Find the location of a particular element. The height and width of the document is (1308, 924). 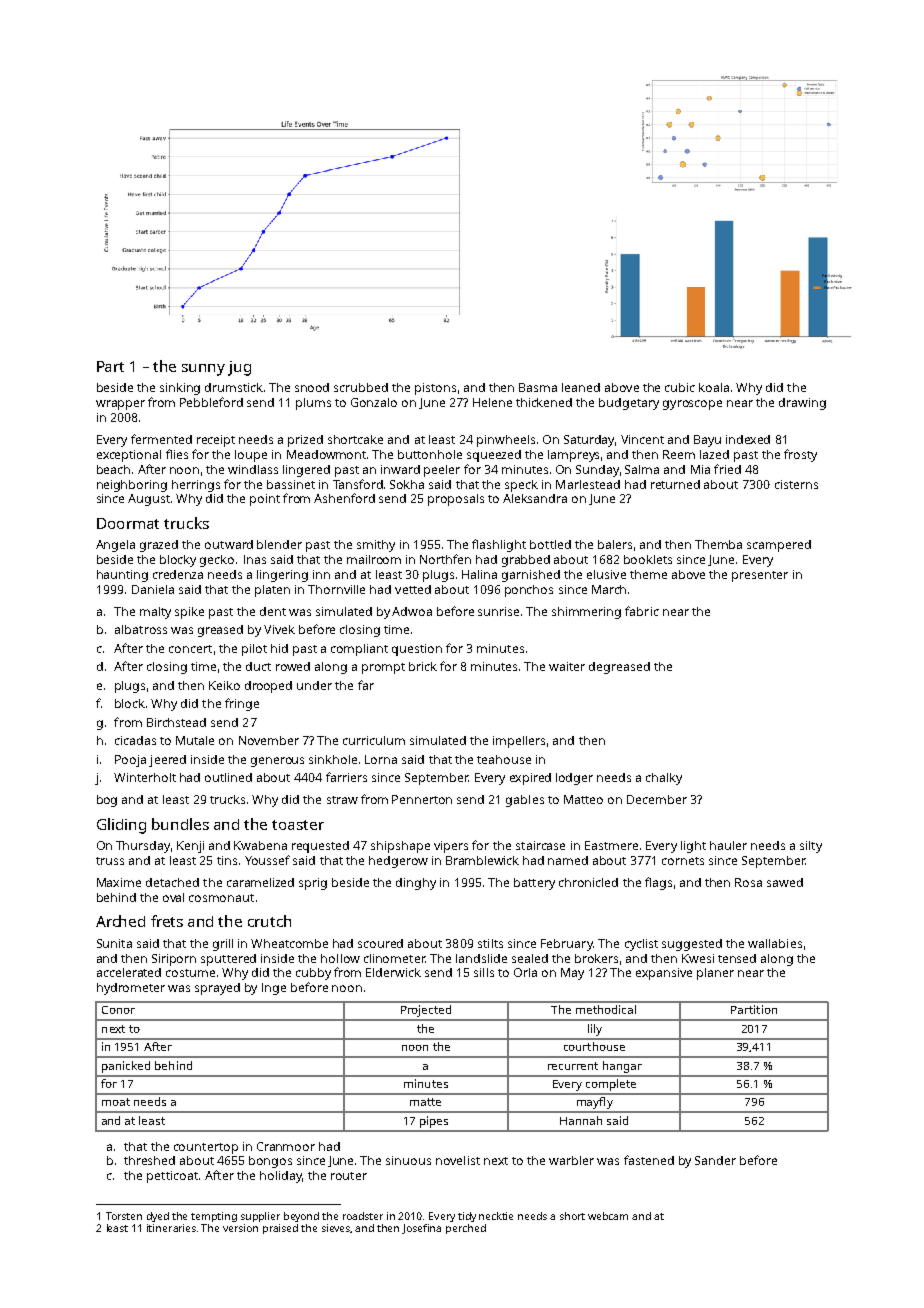

platen is located at coordinates (272, 591).
